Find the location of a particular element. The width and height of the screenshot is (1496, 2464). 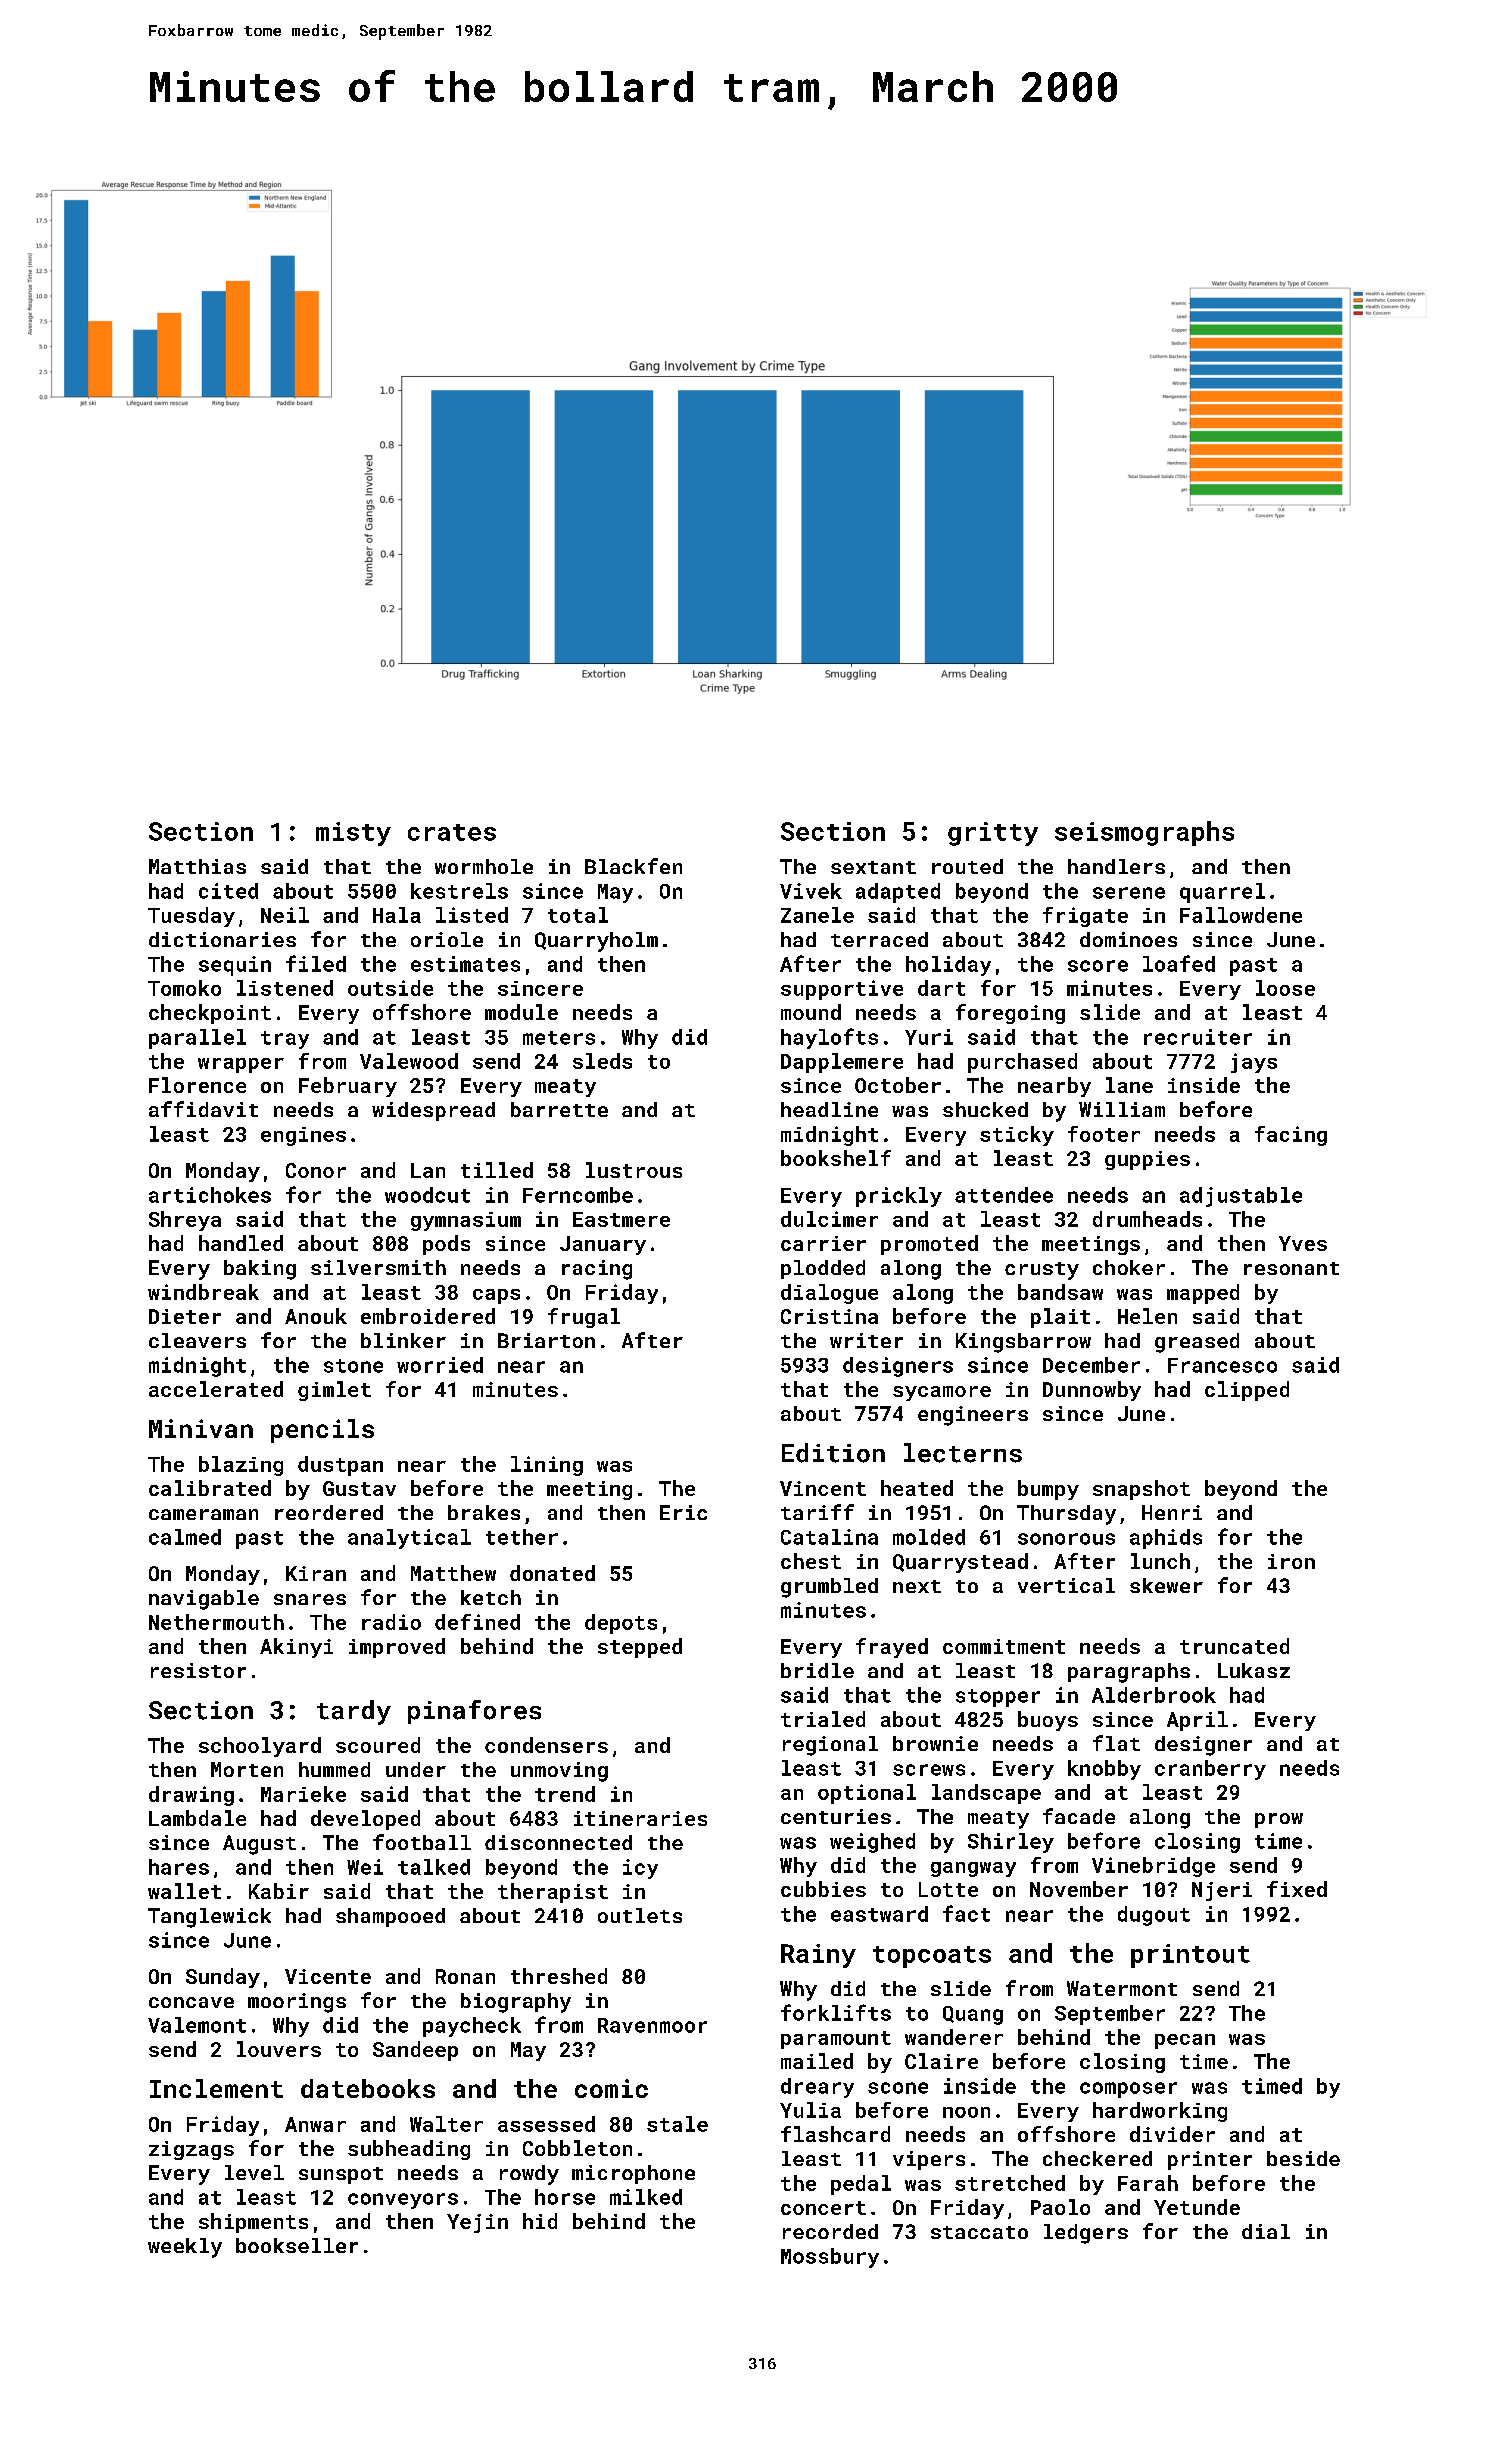

Minivan is located at coordinates (201, 1428).
